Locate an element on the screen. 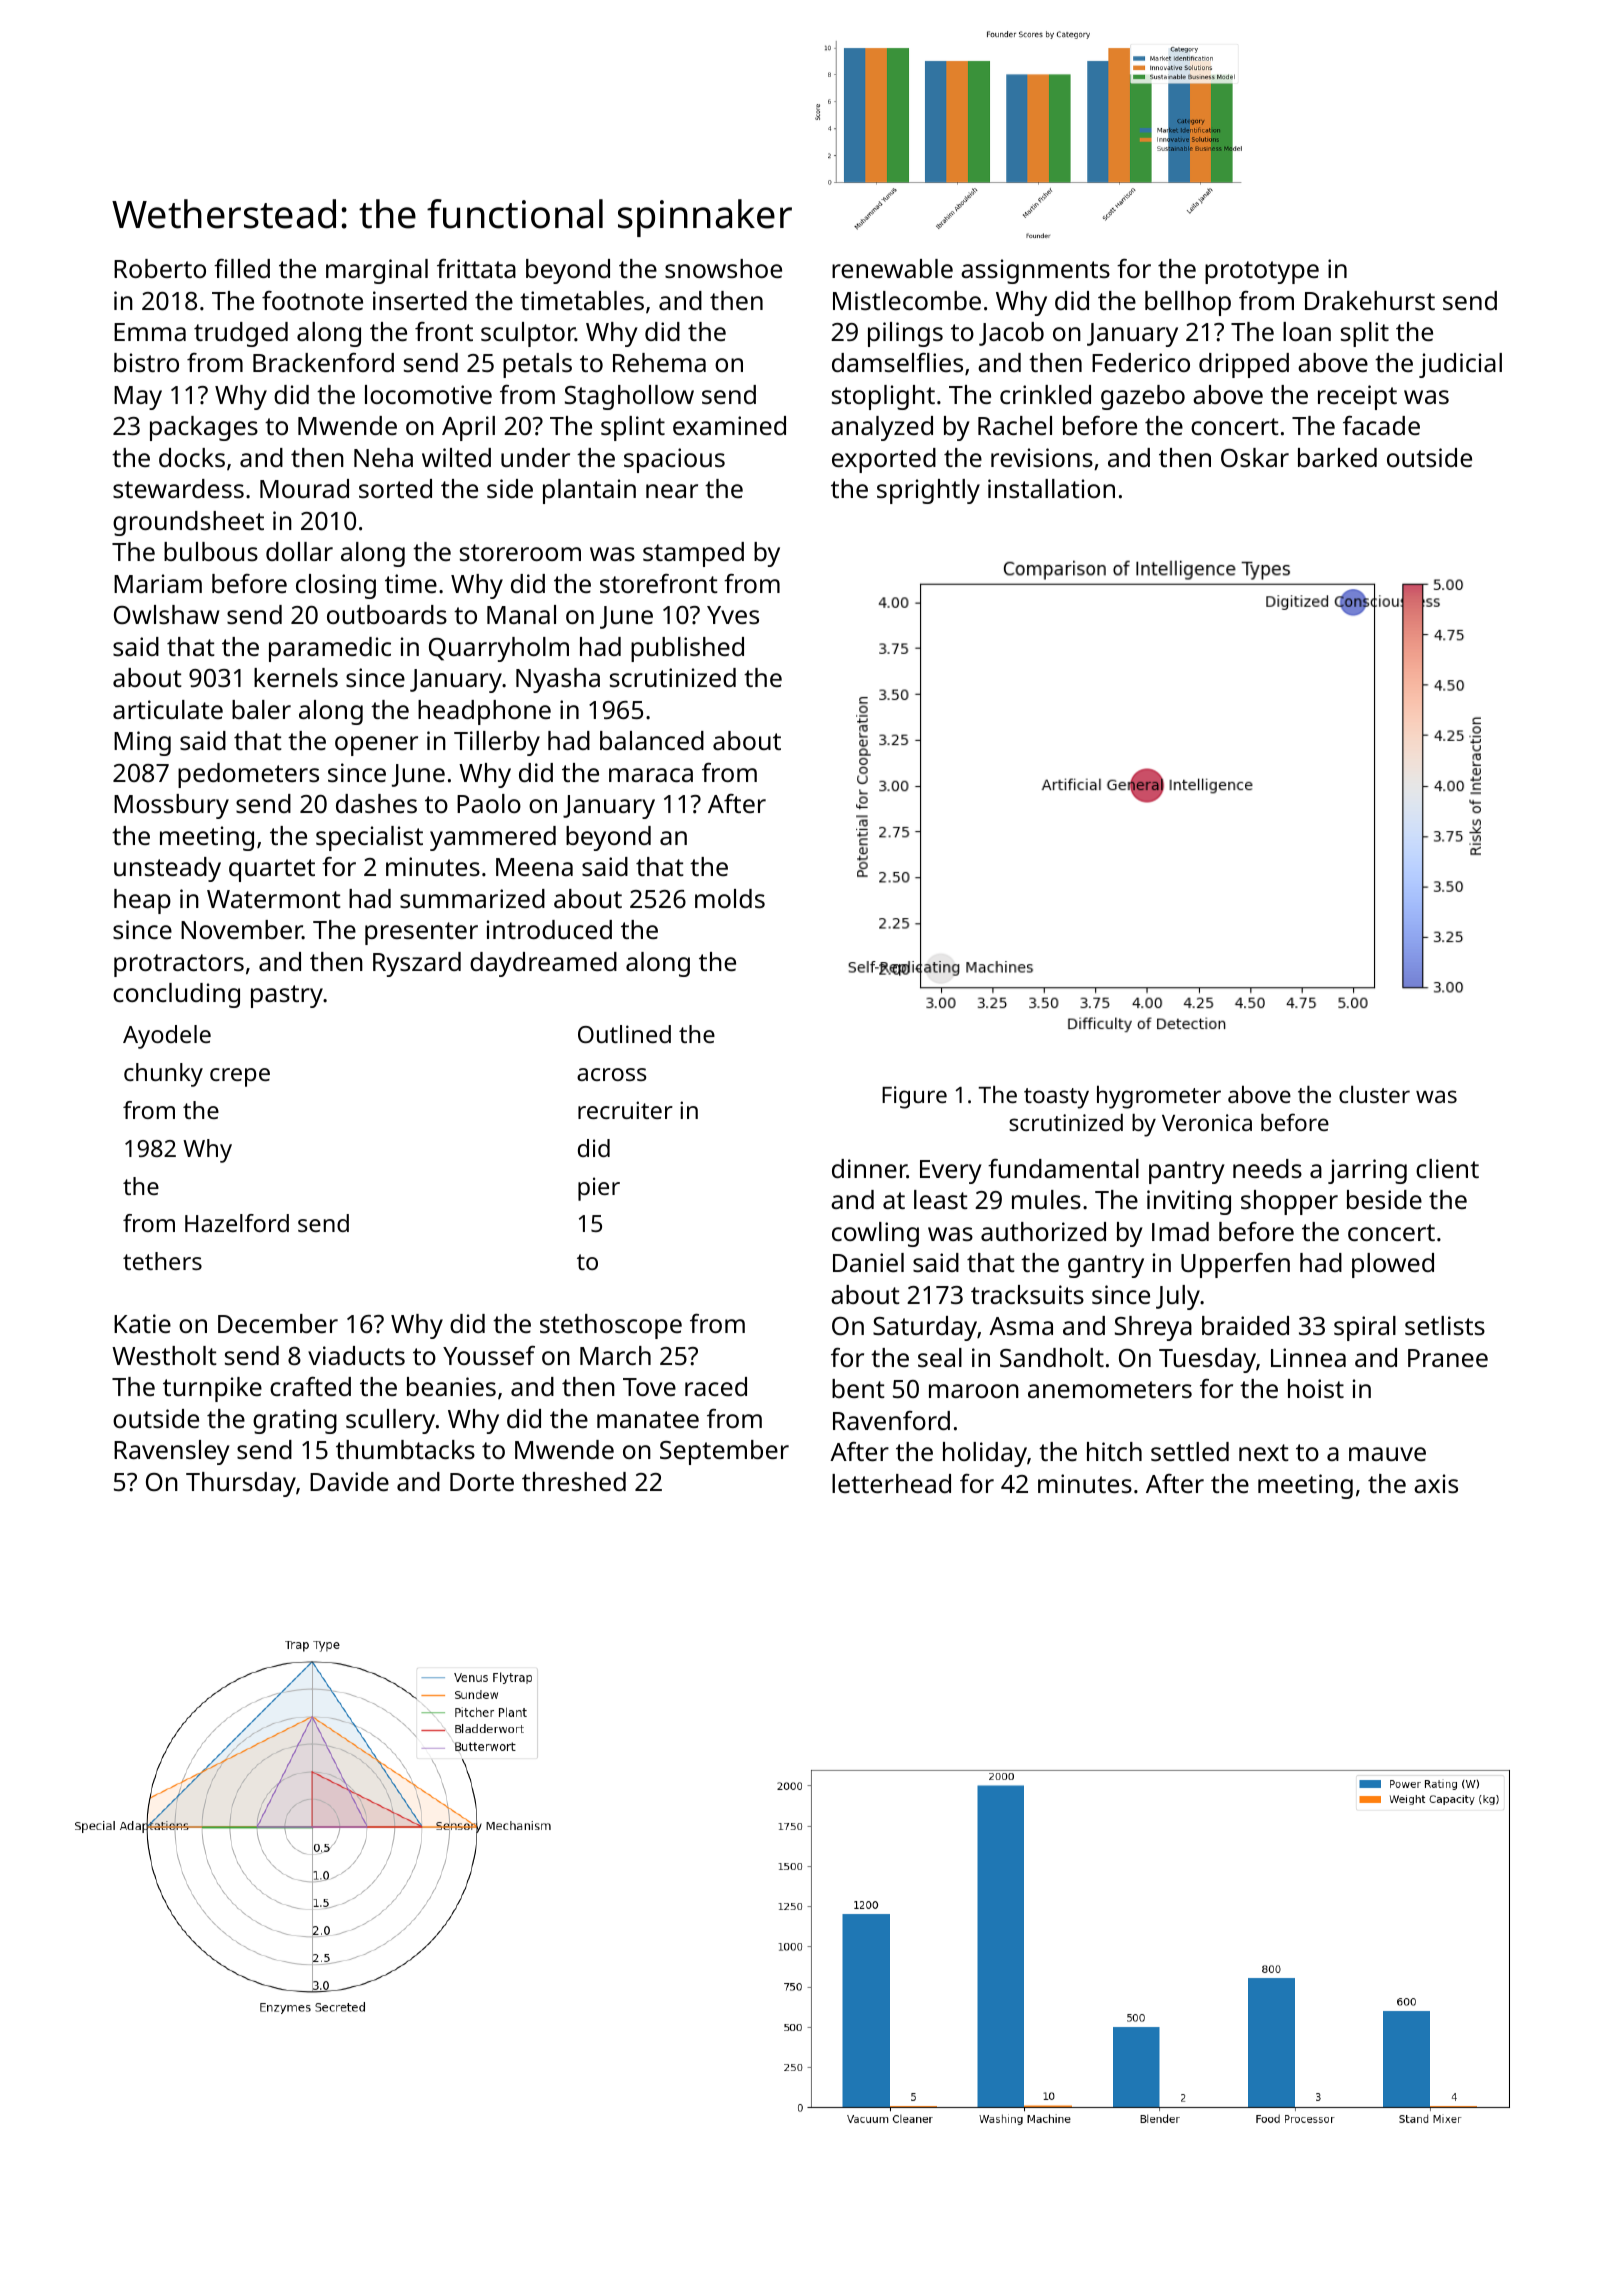 The height and width of the screenshot is (2292, 1620). chunky is located at coordinates (163, 1075).
